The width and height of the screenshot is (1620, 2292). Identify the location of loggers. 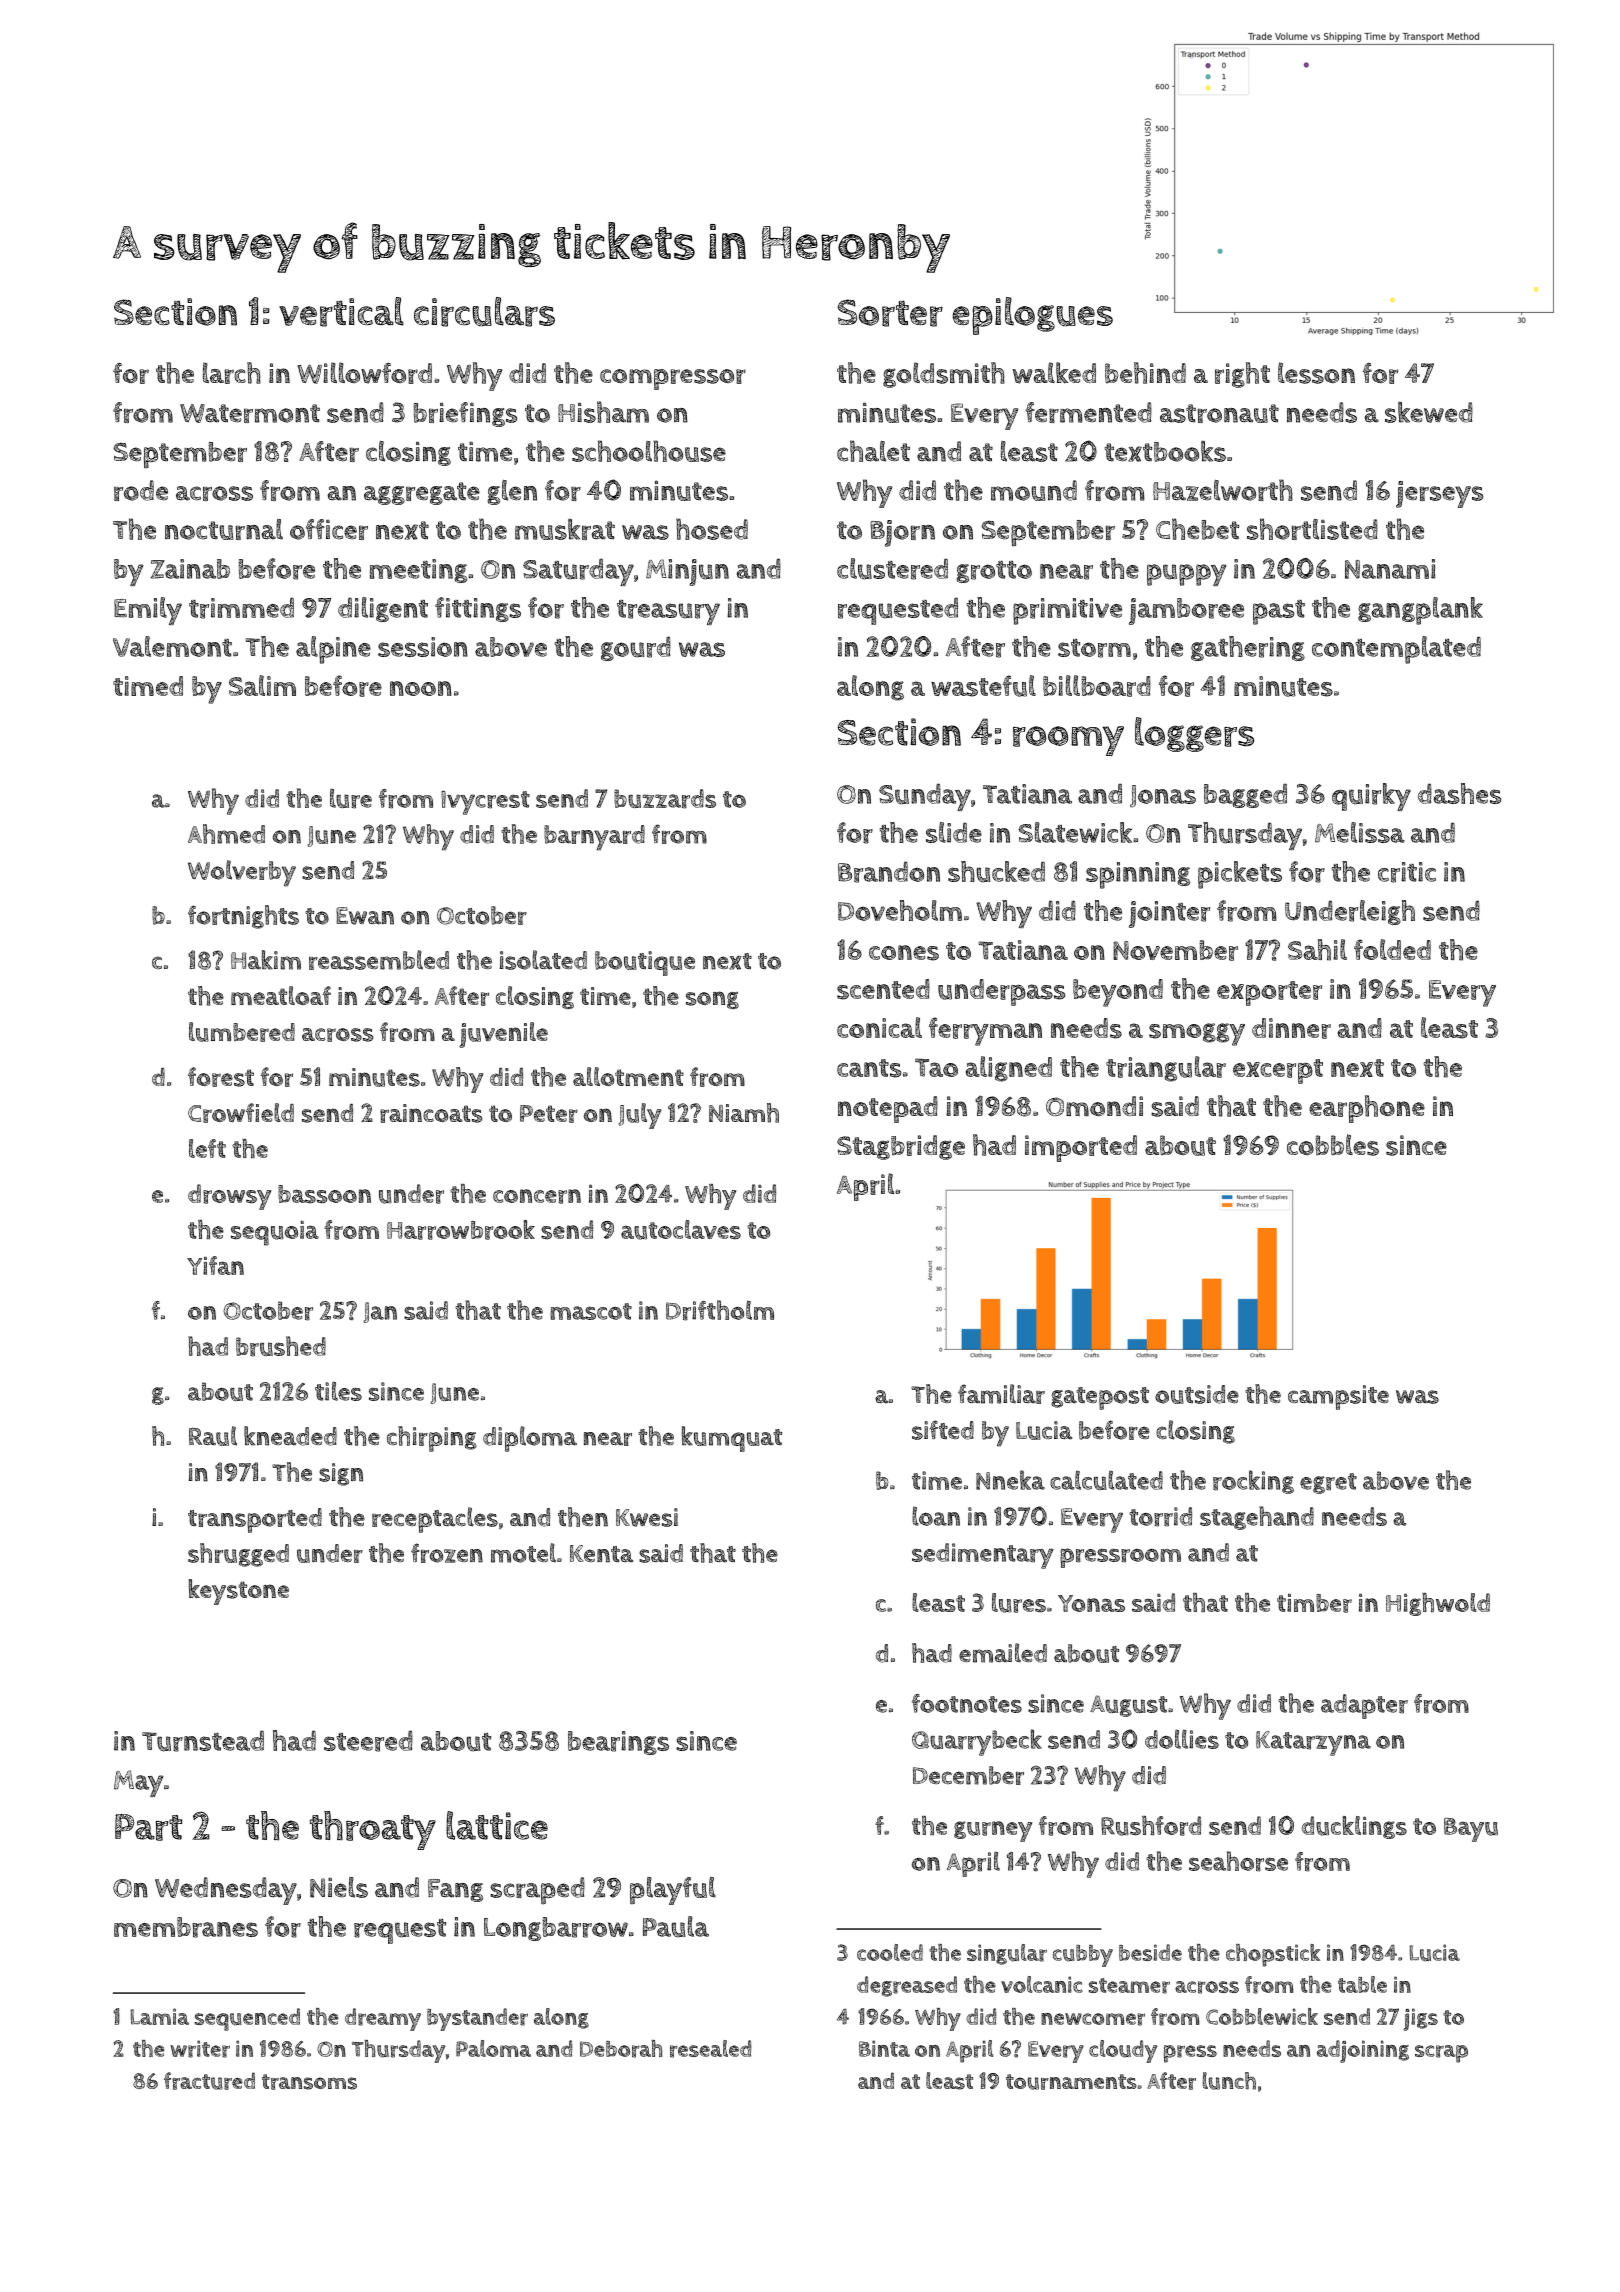
(1194, 734).
